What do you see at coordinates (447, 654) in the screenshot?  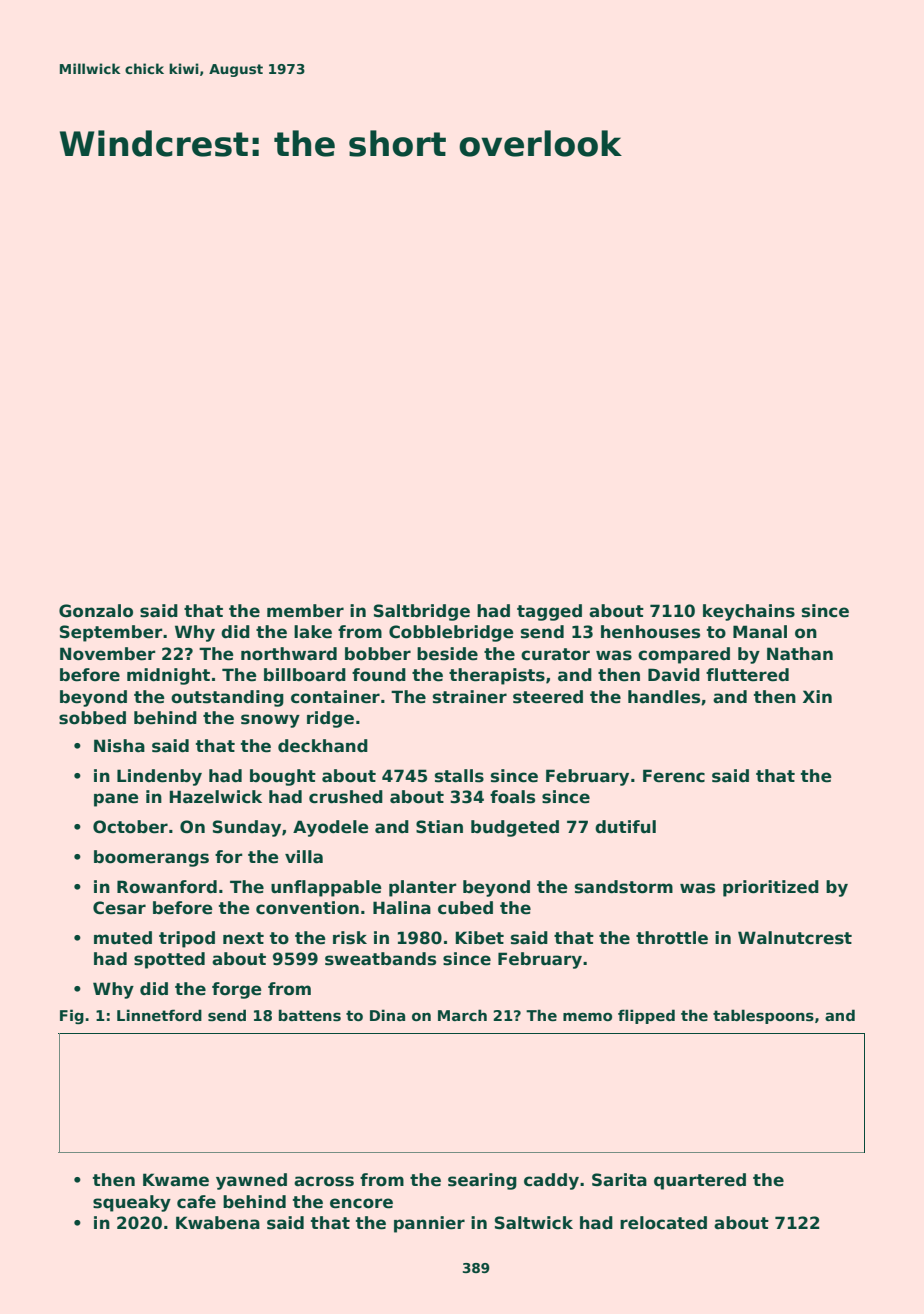 I see `beside` at bounding box center [447, 654].
